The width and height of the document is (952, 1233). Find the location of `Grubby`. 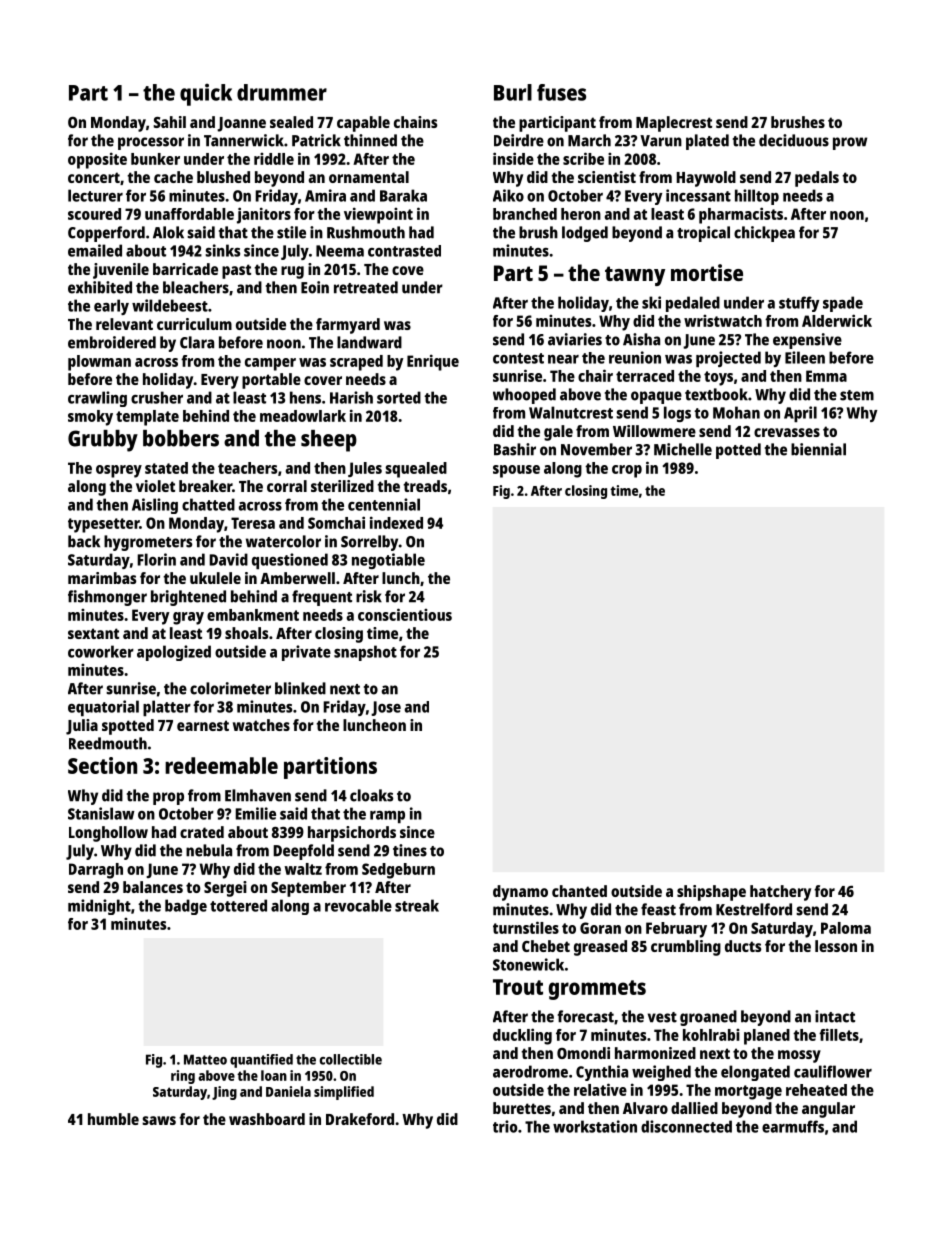

Grubby is located at coordinates (103, 441).
